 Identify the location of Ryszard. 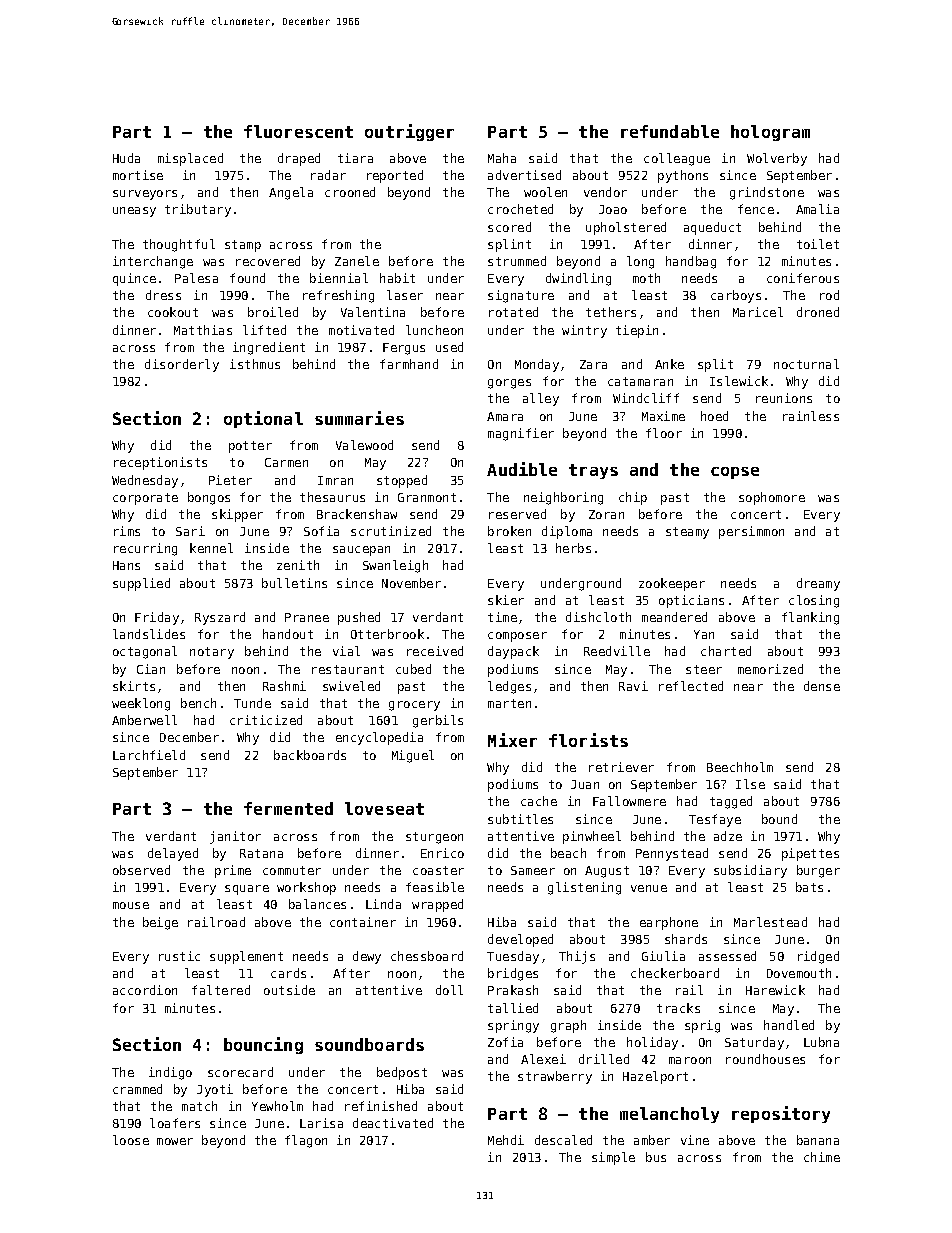
(220, 618).
